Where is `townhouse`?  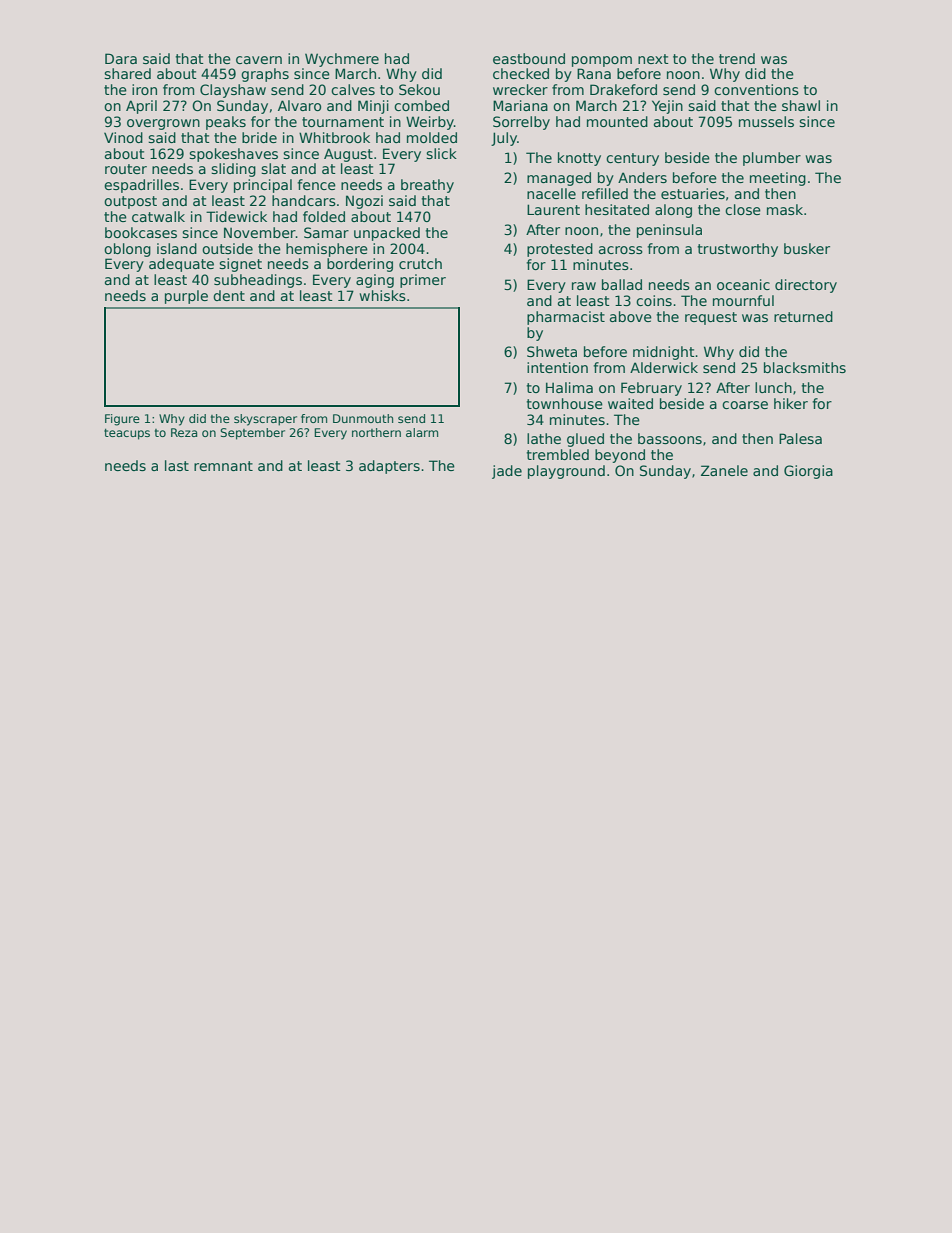 townhouse is located at coordinates (565, 403).
